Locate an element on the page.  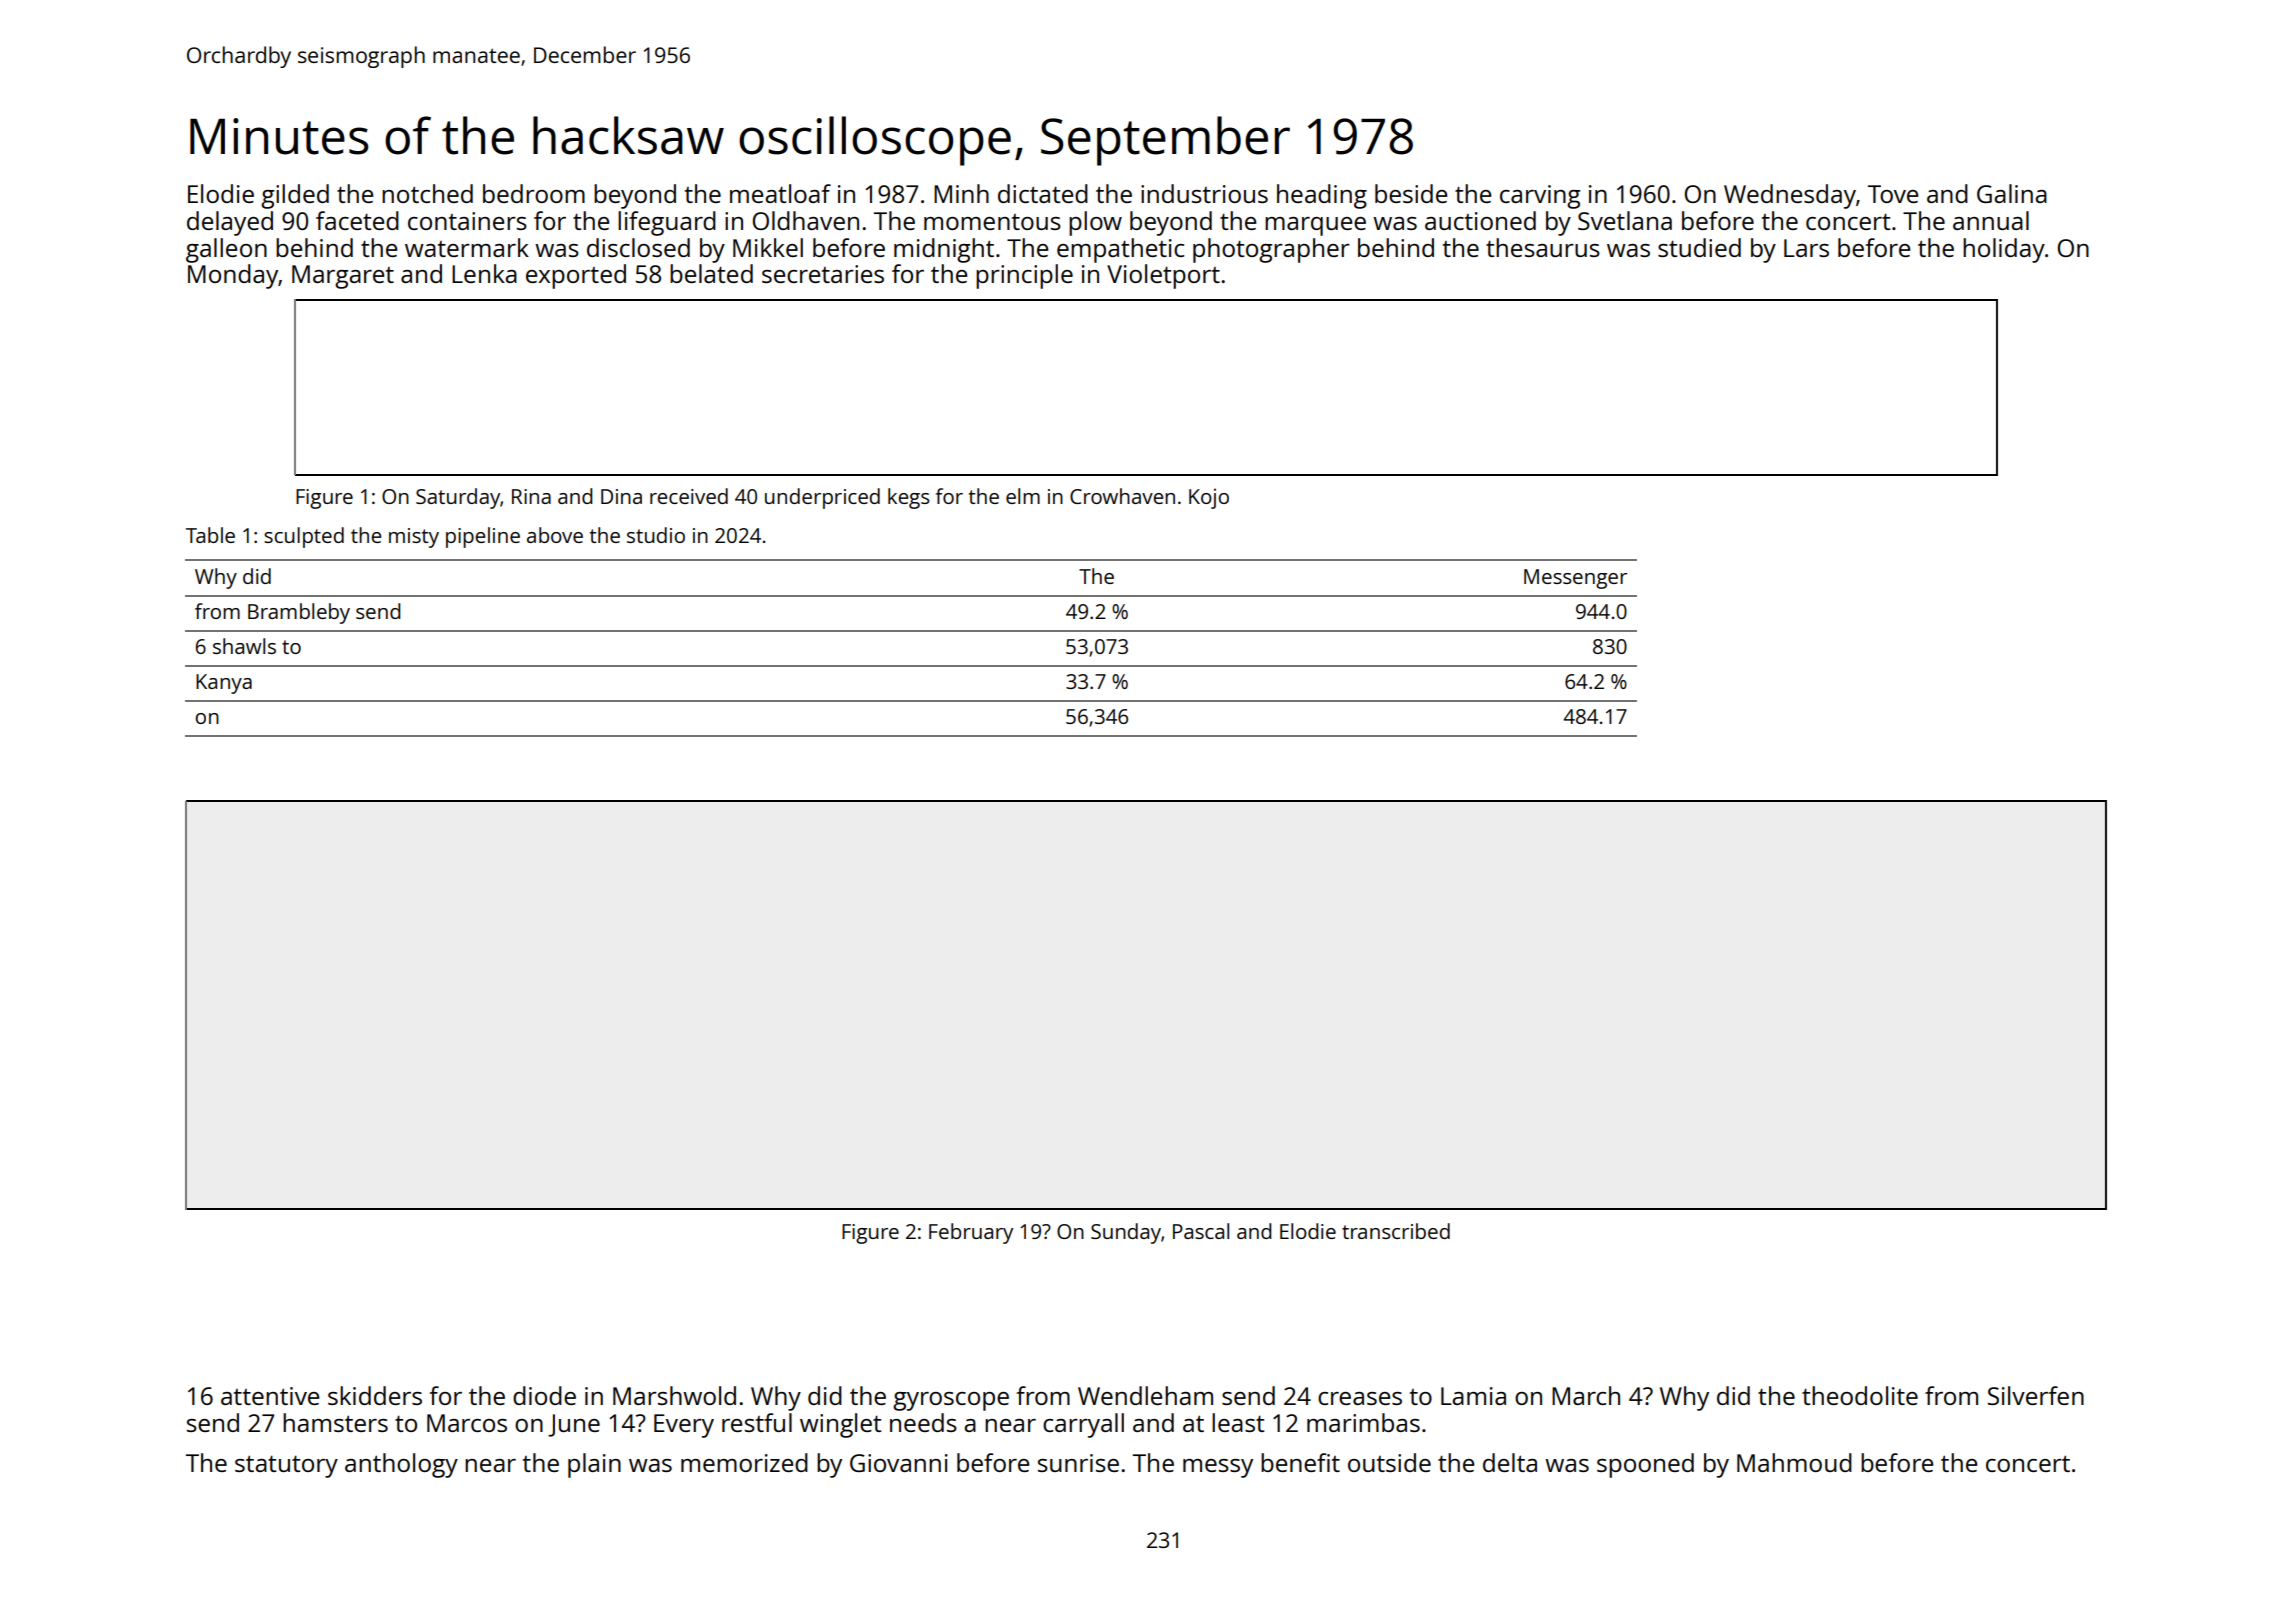
Giovanni is located at coordinates (899, 1463).
